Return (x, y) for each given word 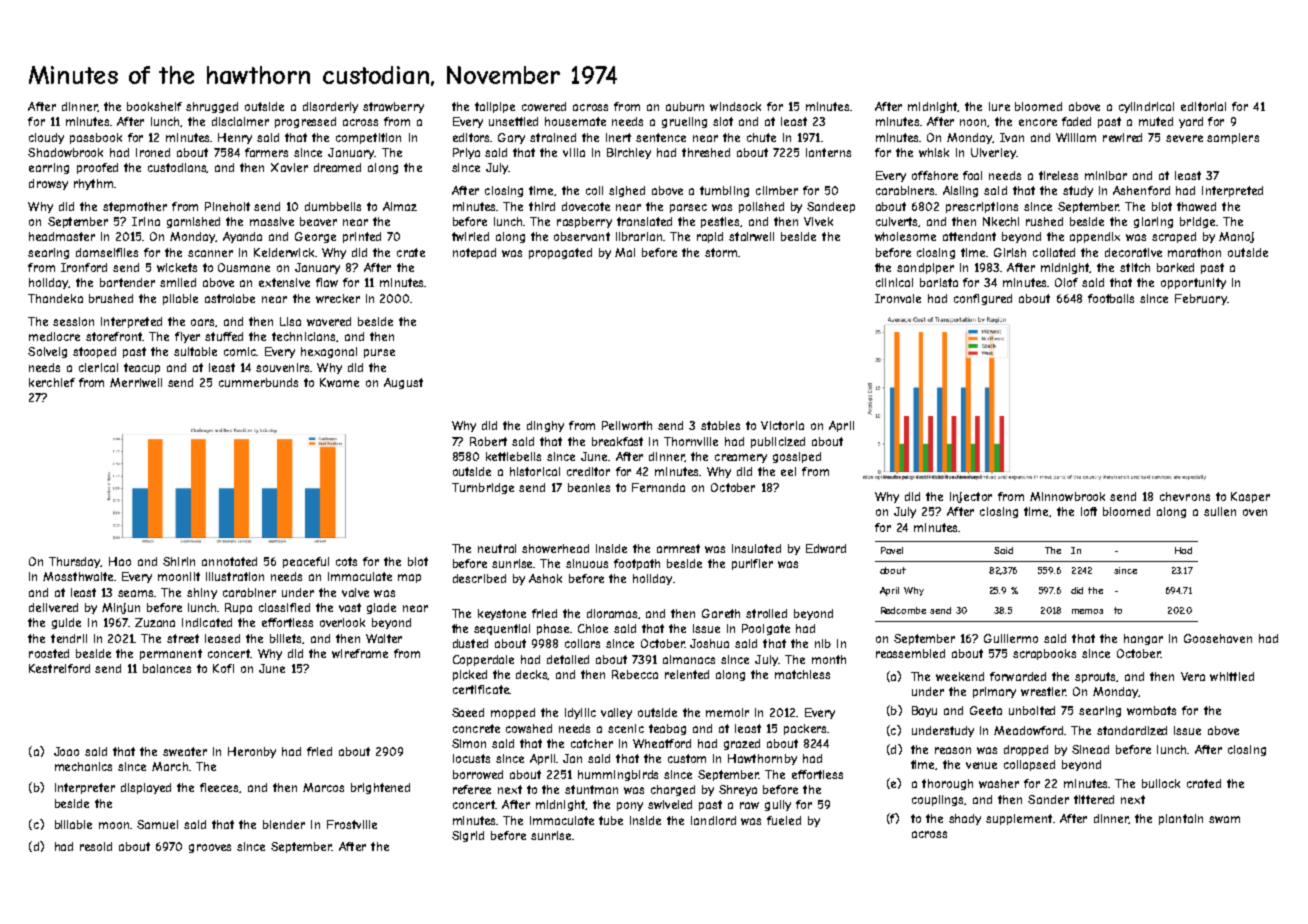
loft (1089, 511)
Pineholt (227, 206)
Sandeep (831, 207)
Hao (120, 561)
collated (1054, 252)
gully (778, 805)
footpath (637, 564)
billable (73, 824)
